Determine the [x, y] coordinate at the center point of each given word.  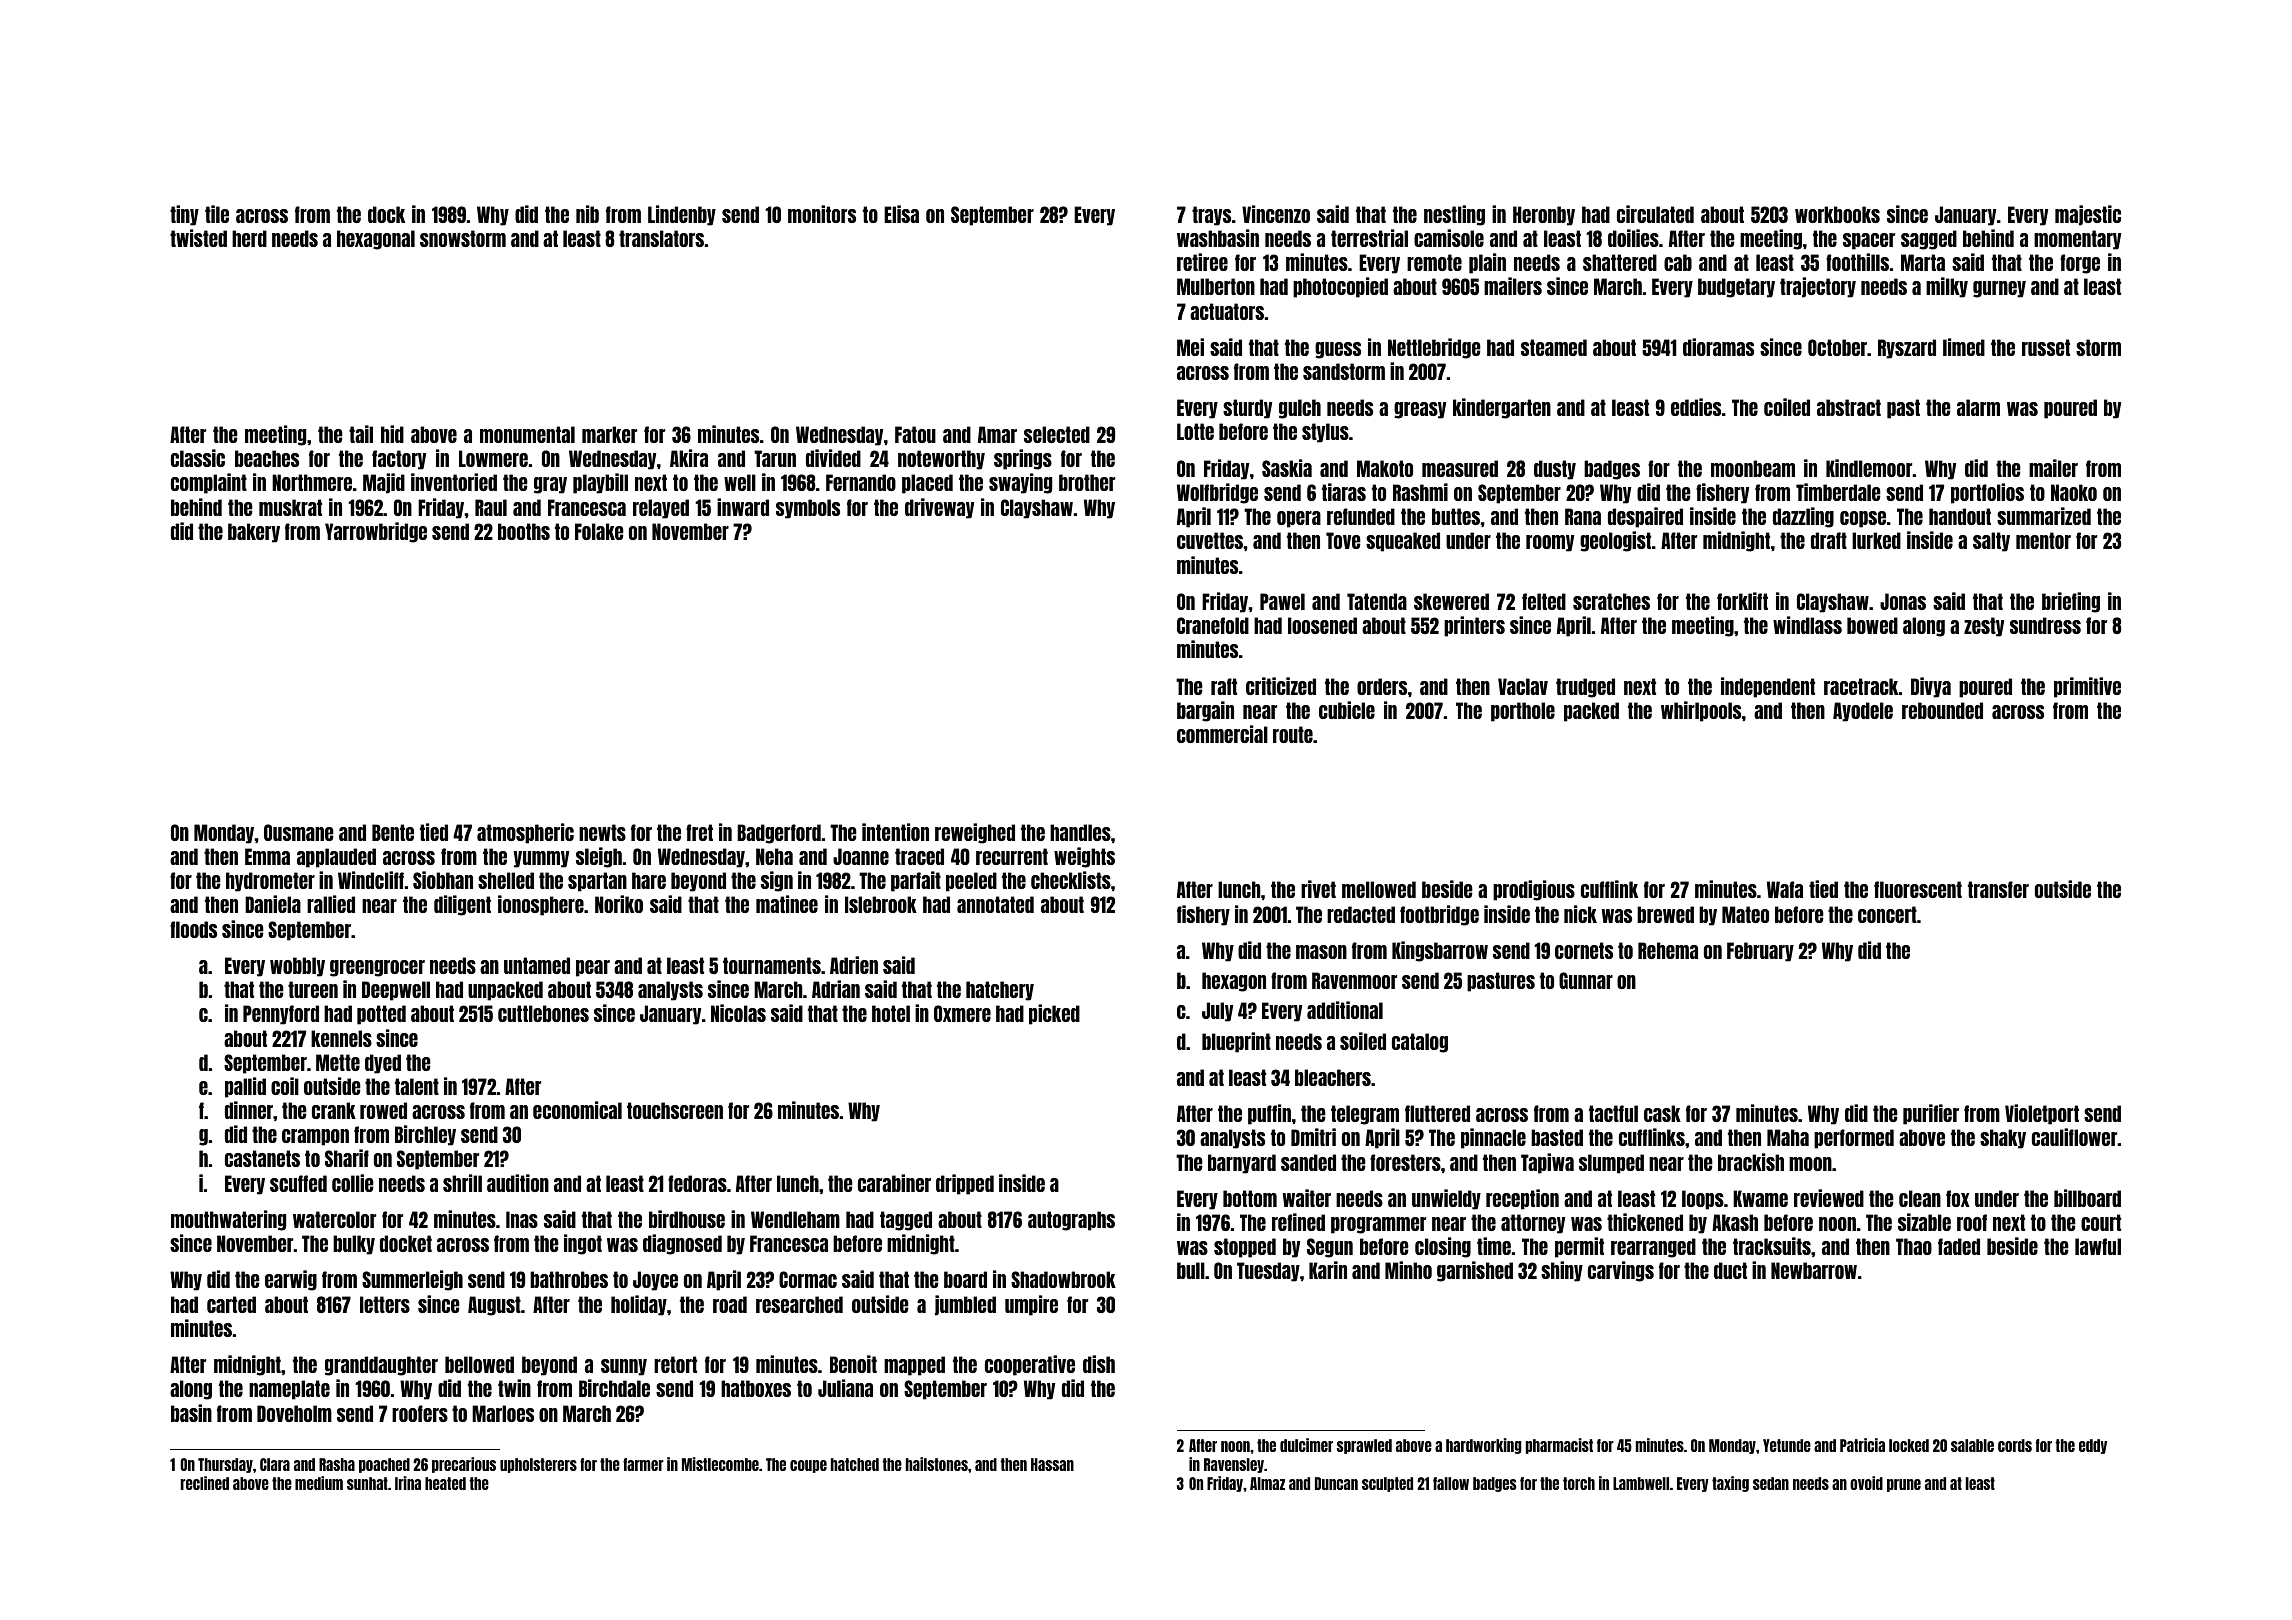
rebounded [1942, 710]
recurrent [1012, 856]
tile [217, 214]
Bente [393, 832]
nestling [1454, 215]
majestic [2088, 215]
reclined [205, 1483]
